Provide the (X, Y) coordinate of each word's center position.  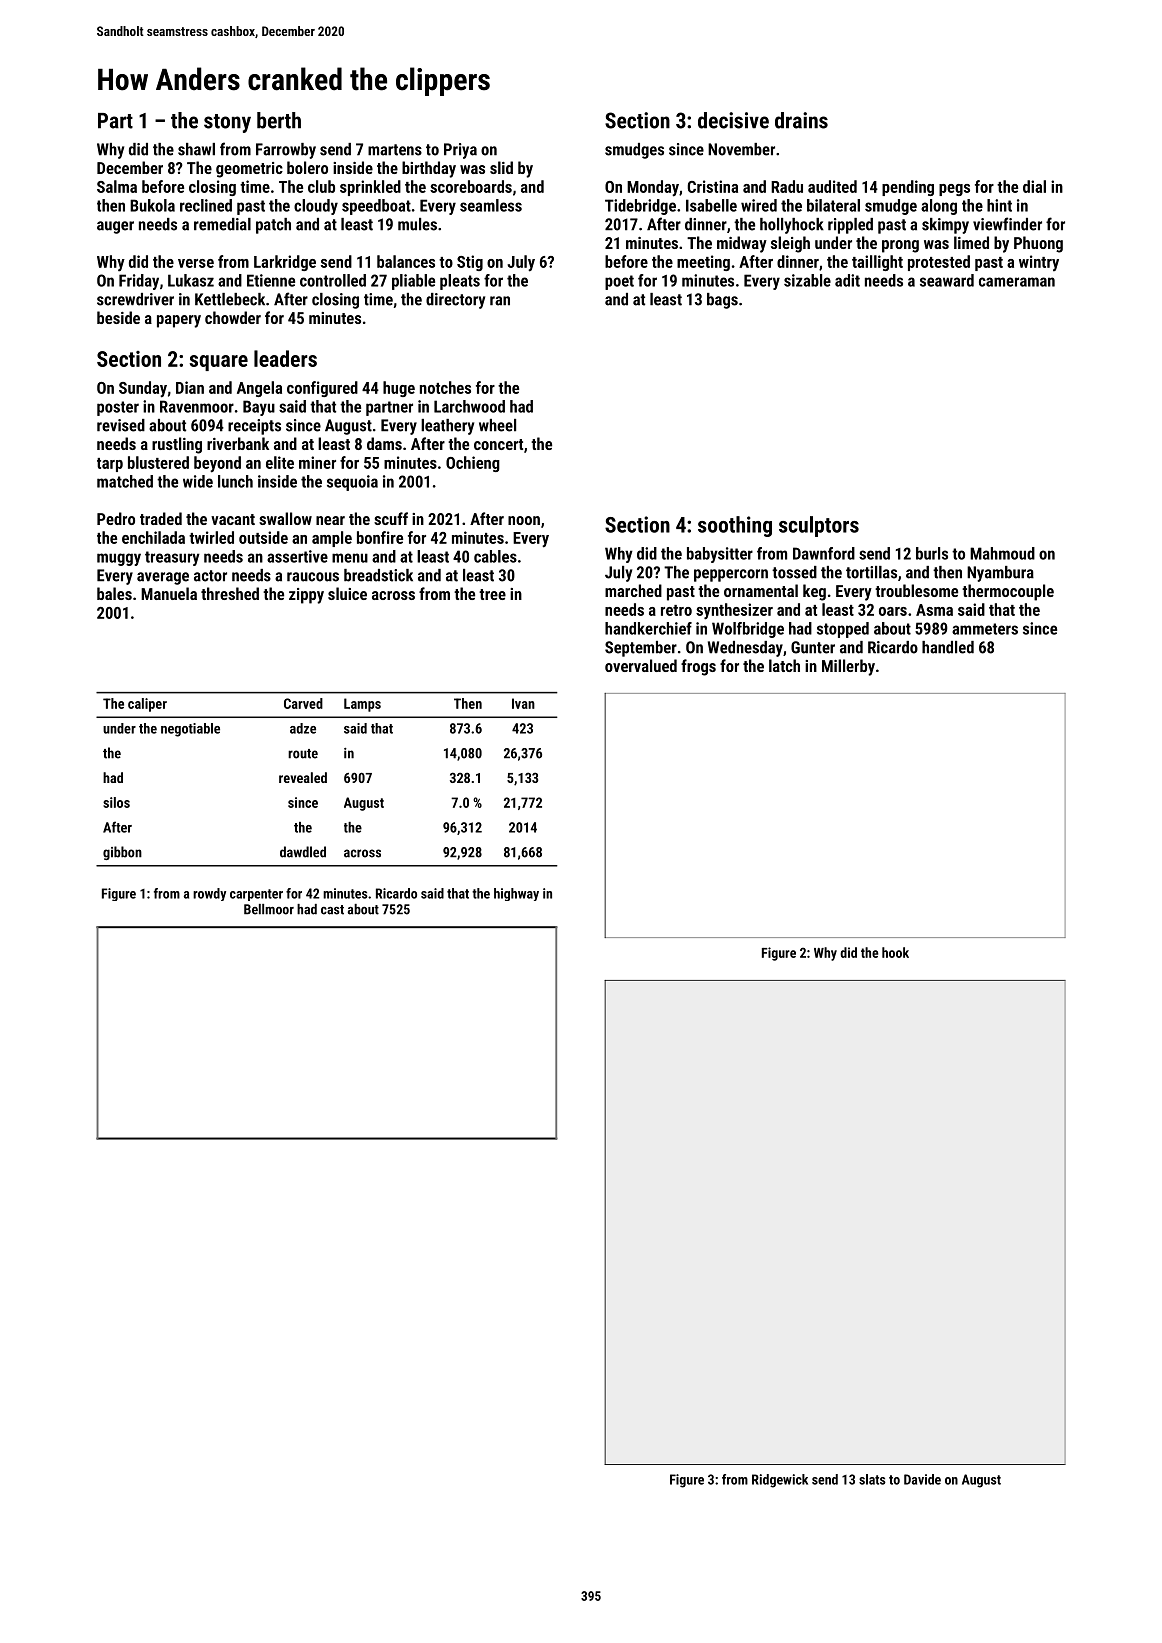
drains (801, 120)
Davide (922, 1479)
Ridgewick (780, 1481)
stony (227, 123)
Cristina (712, 186)
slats (872, 1479)
